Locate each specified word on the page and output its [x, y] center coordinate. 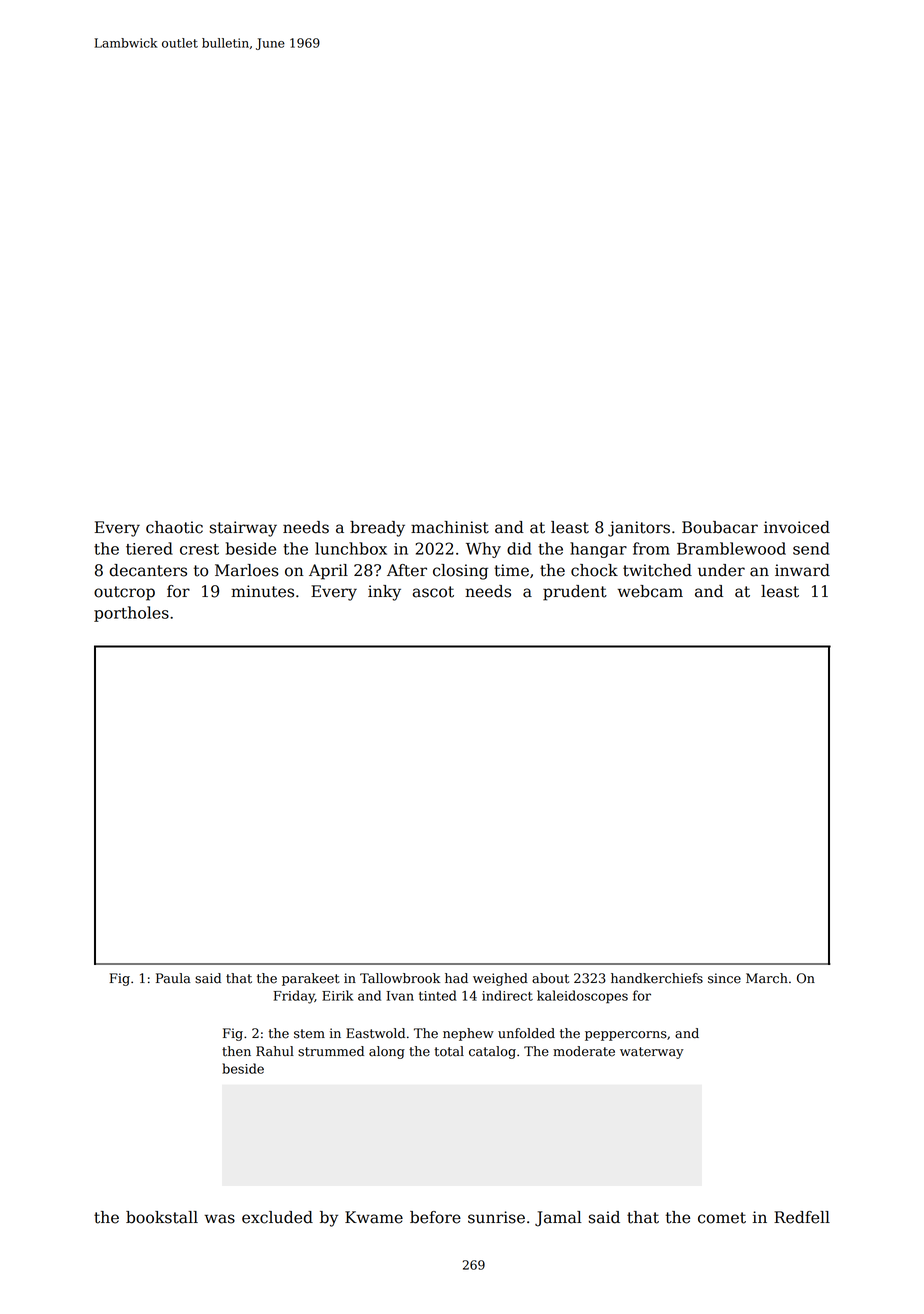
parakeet [311, 979]
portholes [131, 614]
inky [384, 593]
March [767, 978]
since [724, 978]
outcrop [124, 593]
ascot [433, 592]
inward [802, 570]
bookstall [162, 1217]
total [449, 1051]
